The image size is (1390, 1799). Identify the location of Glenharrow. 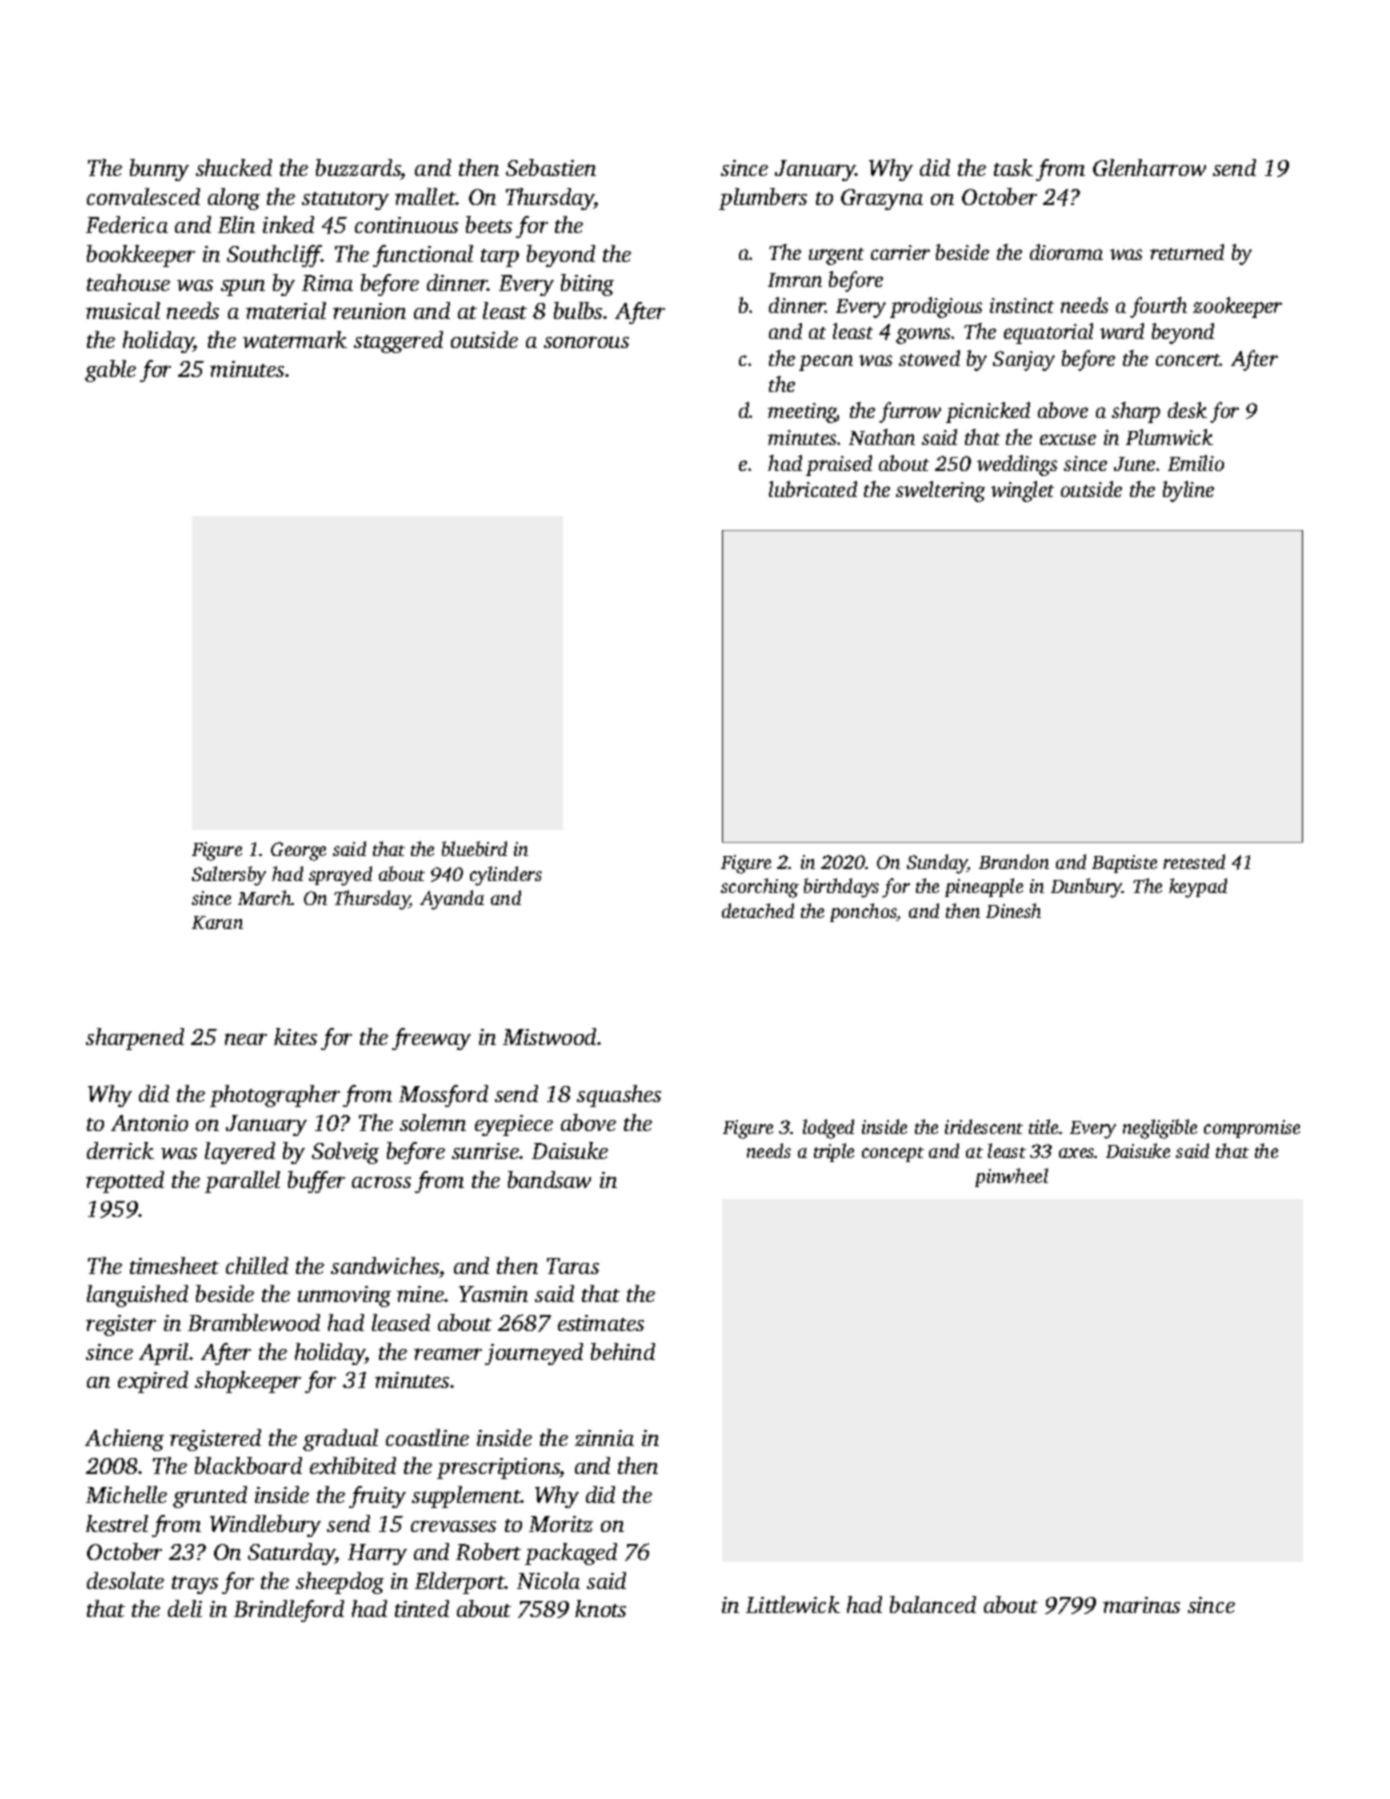
(1149, 167).
